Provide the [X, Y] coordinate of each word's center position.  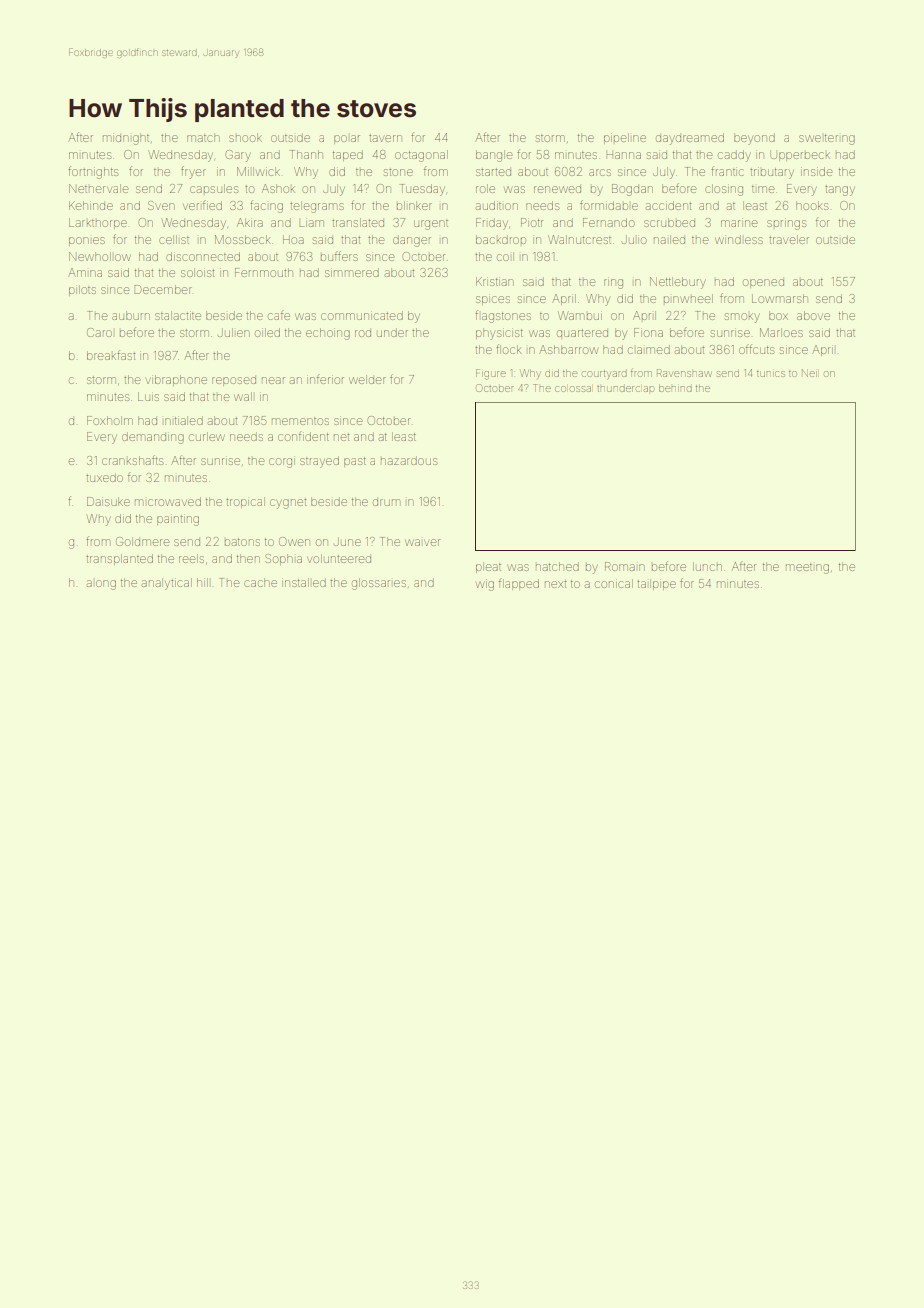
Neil [809, 373]
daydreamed [690, 139]
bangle [494, 156]
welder [367, 379]
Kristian [494, 281]
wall [243, 396]
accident [668, 205]
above [813, 315]
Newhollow [100, 256]
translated [358, 222]
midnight [126, 139]
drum [386, 502]
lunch [707, 566]
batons [242, 542]
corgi [282, 463]
